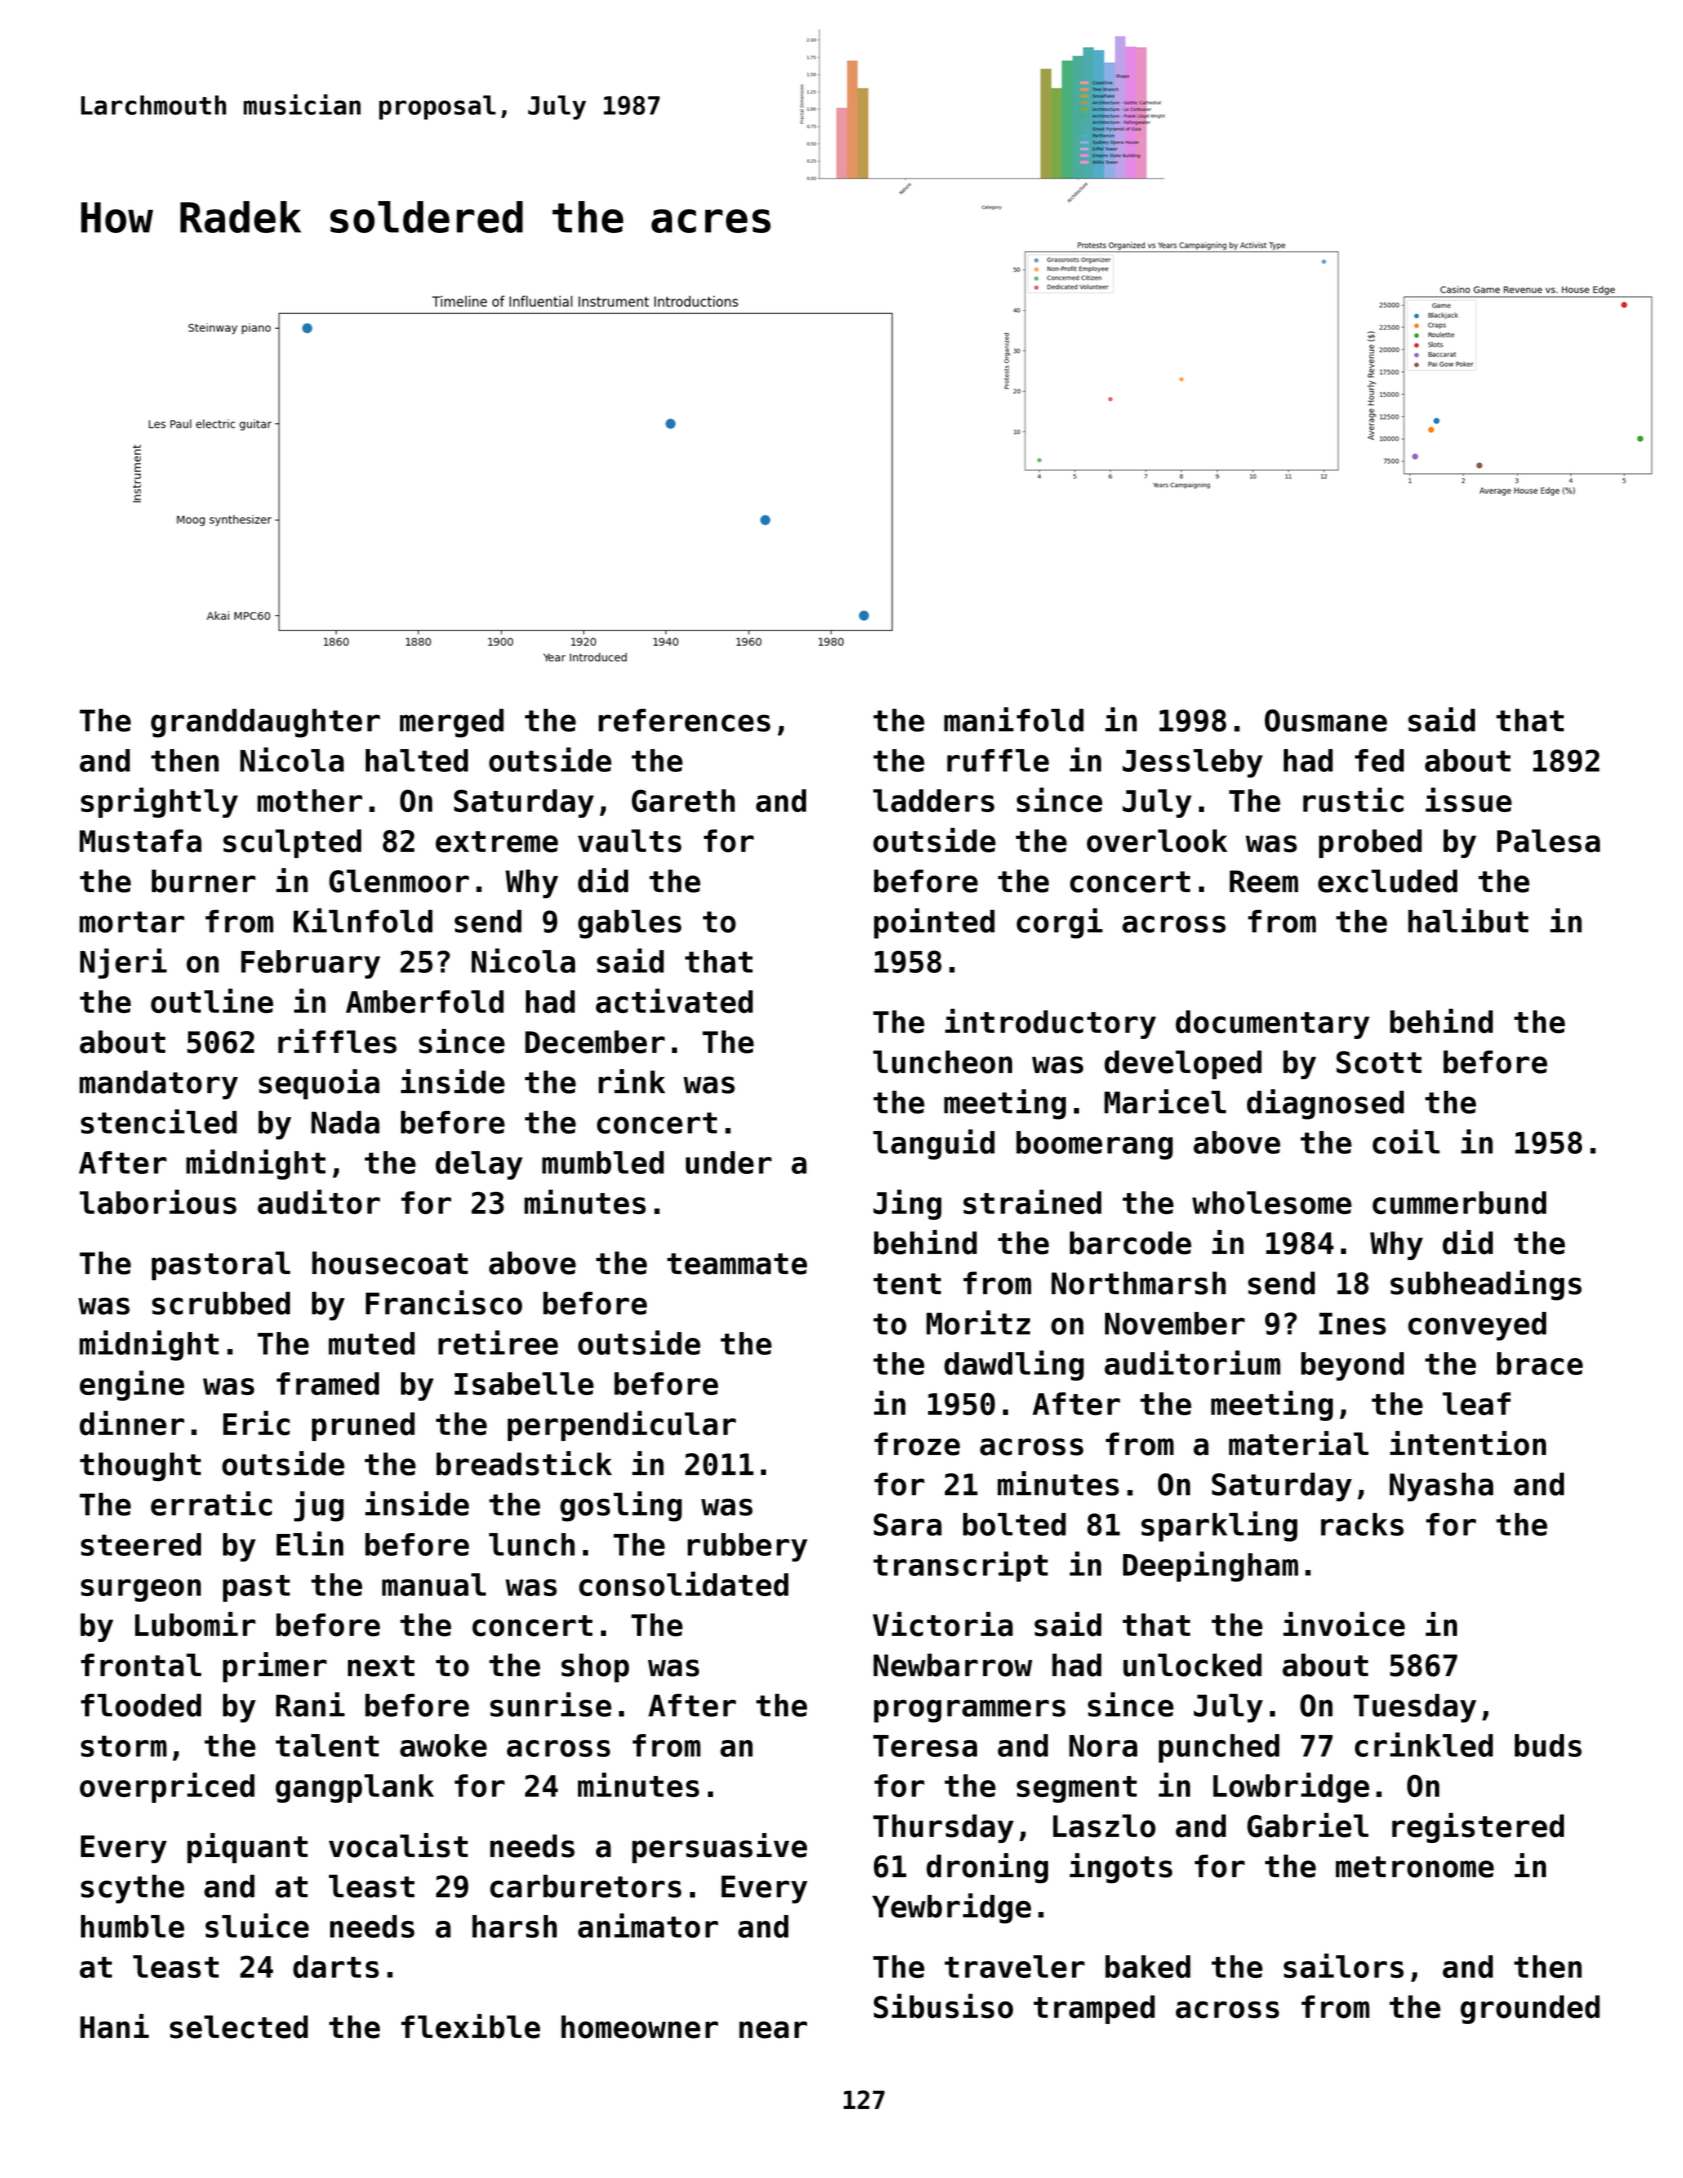 This screenshot has width=1683, height=2178. Describe the element at coordinates (1486, 1285) in the screenshot. I see `subheadings` at that location.
